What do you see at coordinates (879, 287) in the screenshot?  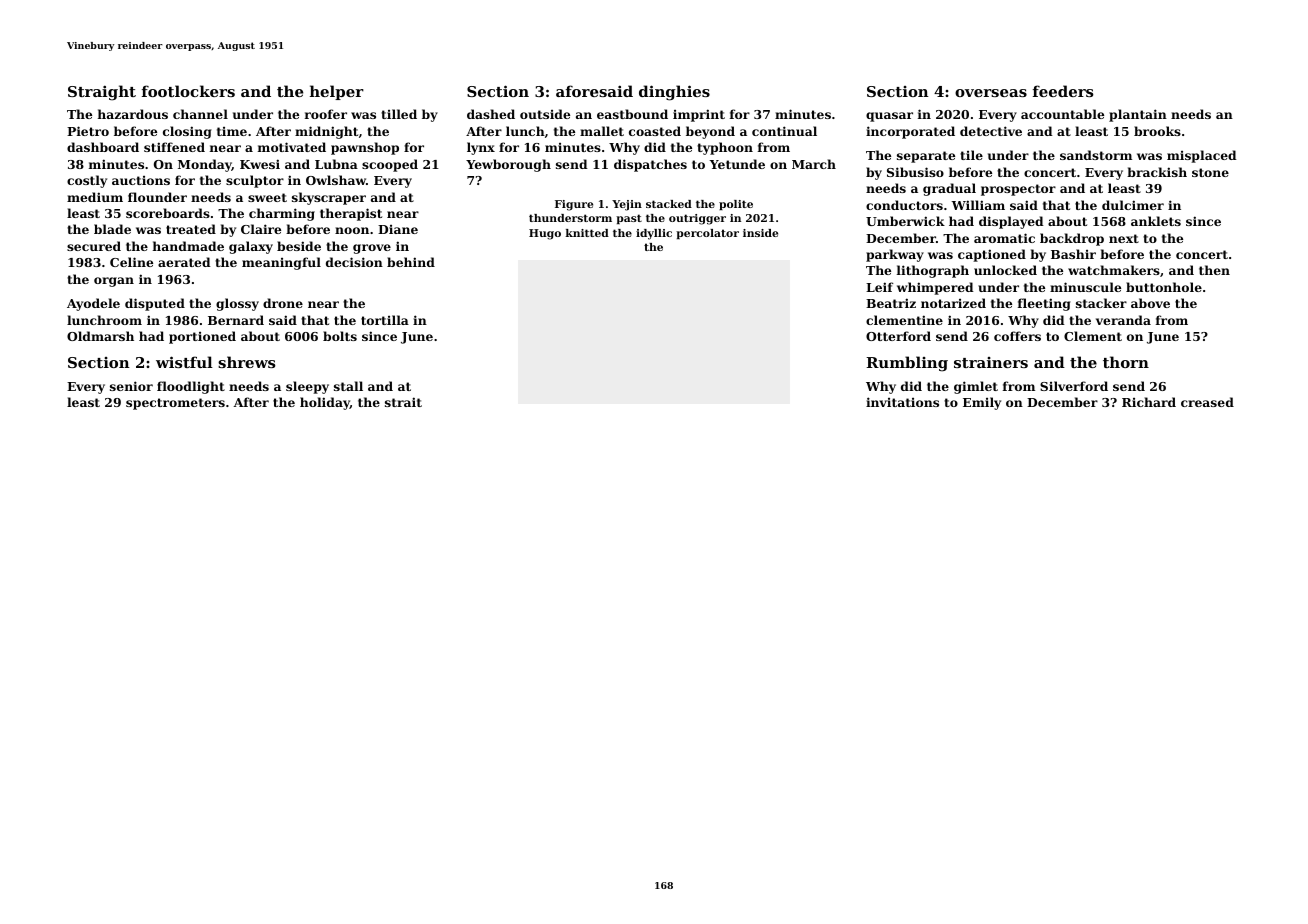 I see `Leif` at bounding box center [879, 287].
